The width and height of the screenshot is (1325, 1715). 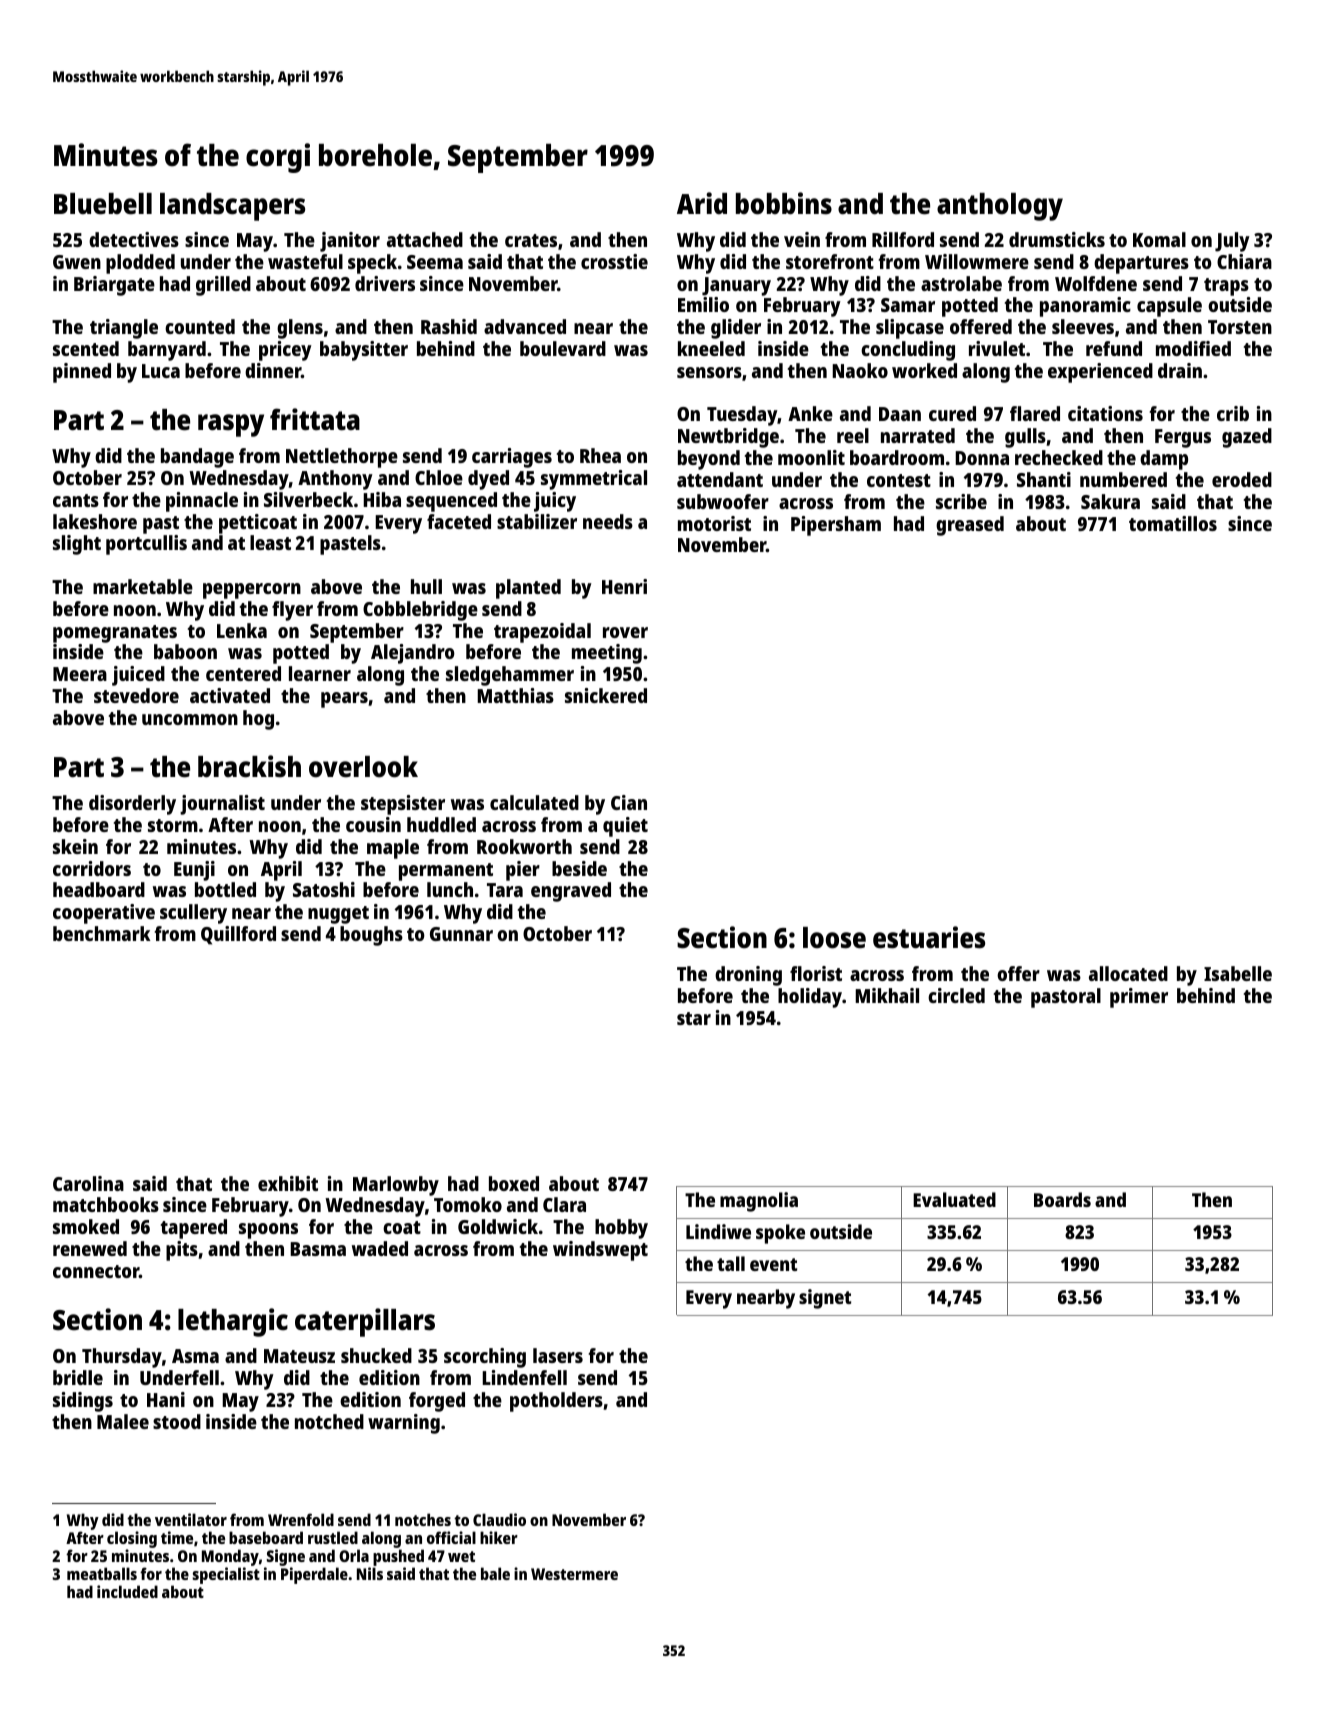 I want to click on Mikhail, so click(x=887, y=995).
